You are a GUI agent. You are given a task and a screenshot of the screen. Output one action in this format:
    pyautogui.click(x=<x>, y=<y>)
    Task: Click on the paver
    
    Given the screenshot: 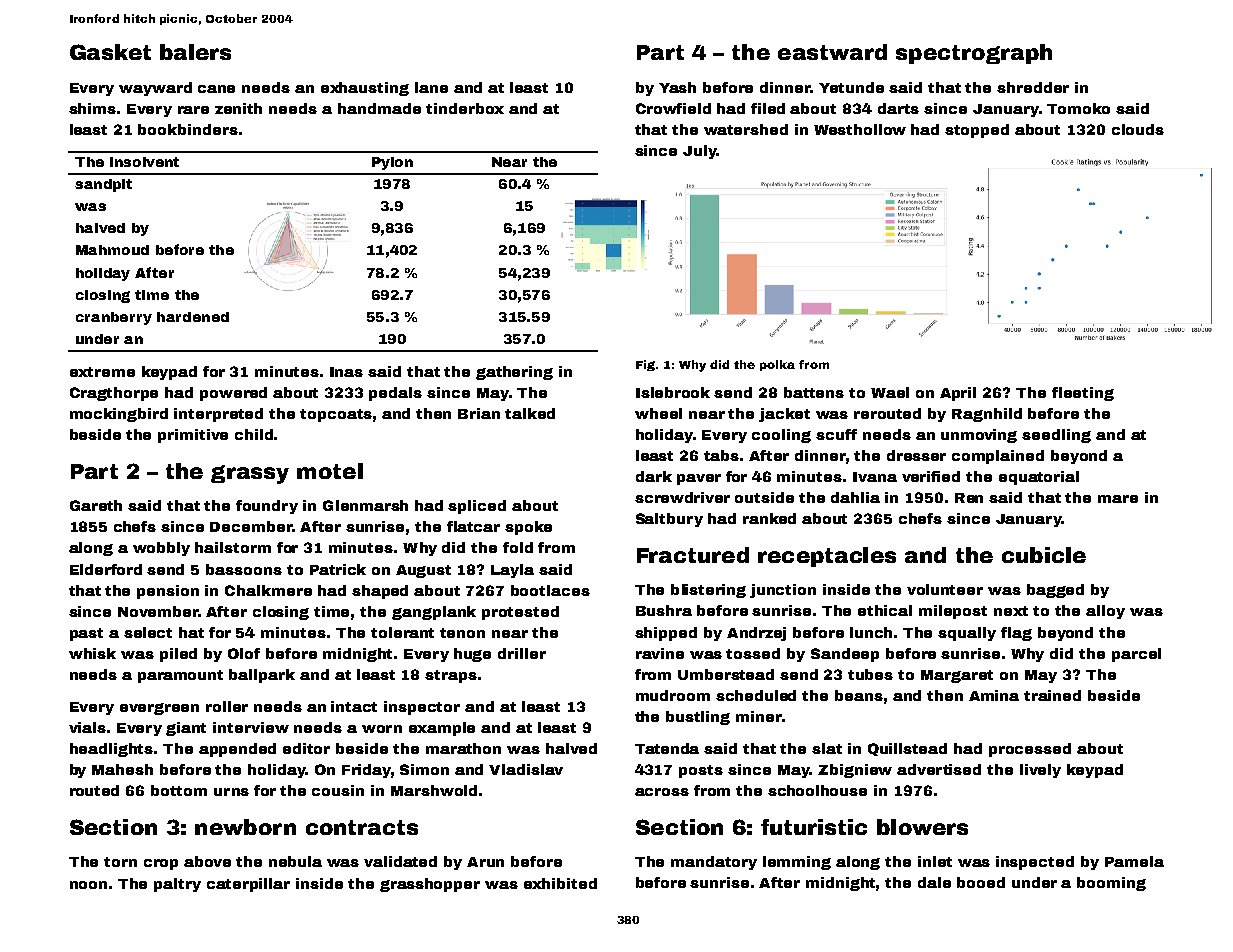 What is the action you would take?
    pyautogui.click(x=699, y=479)
